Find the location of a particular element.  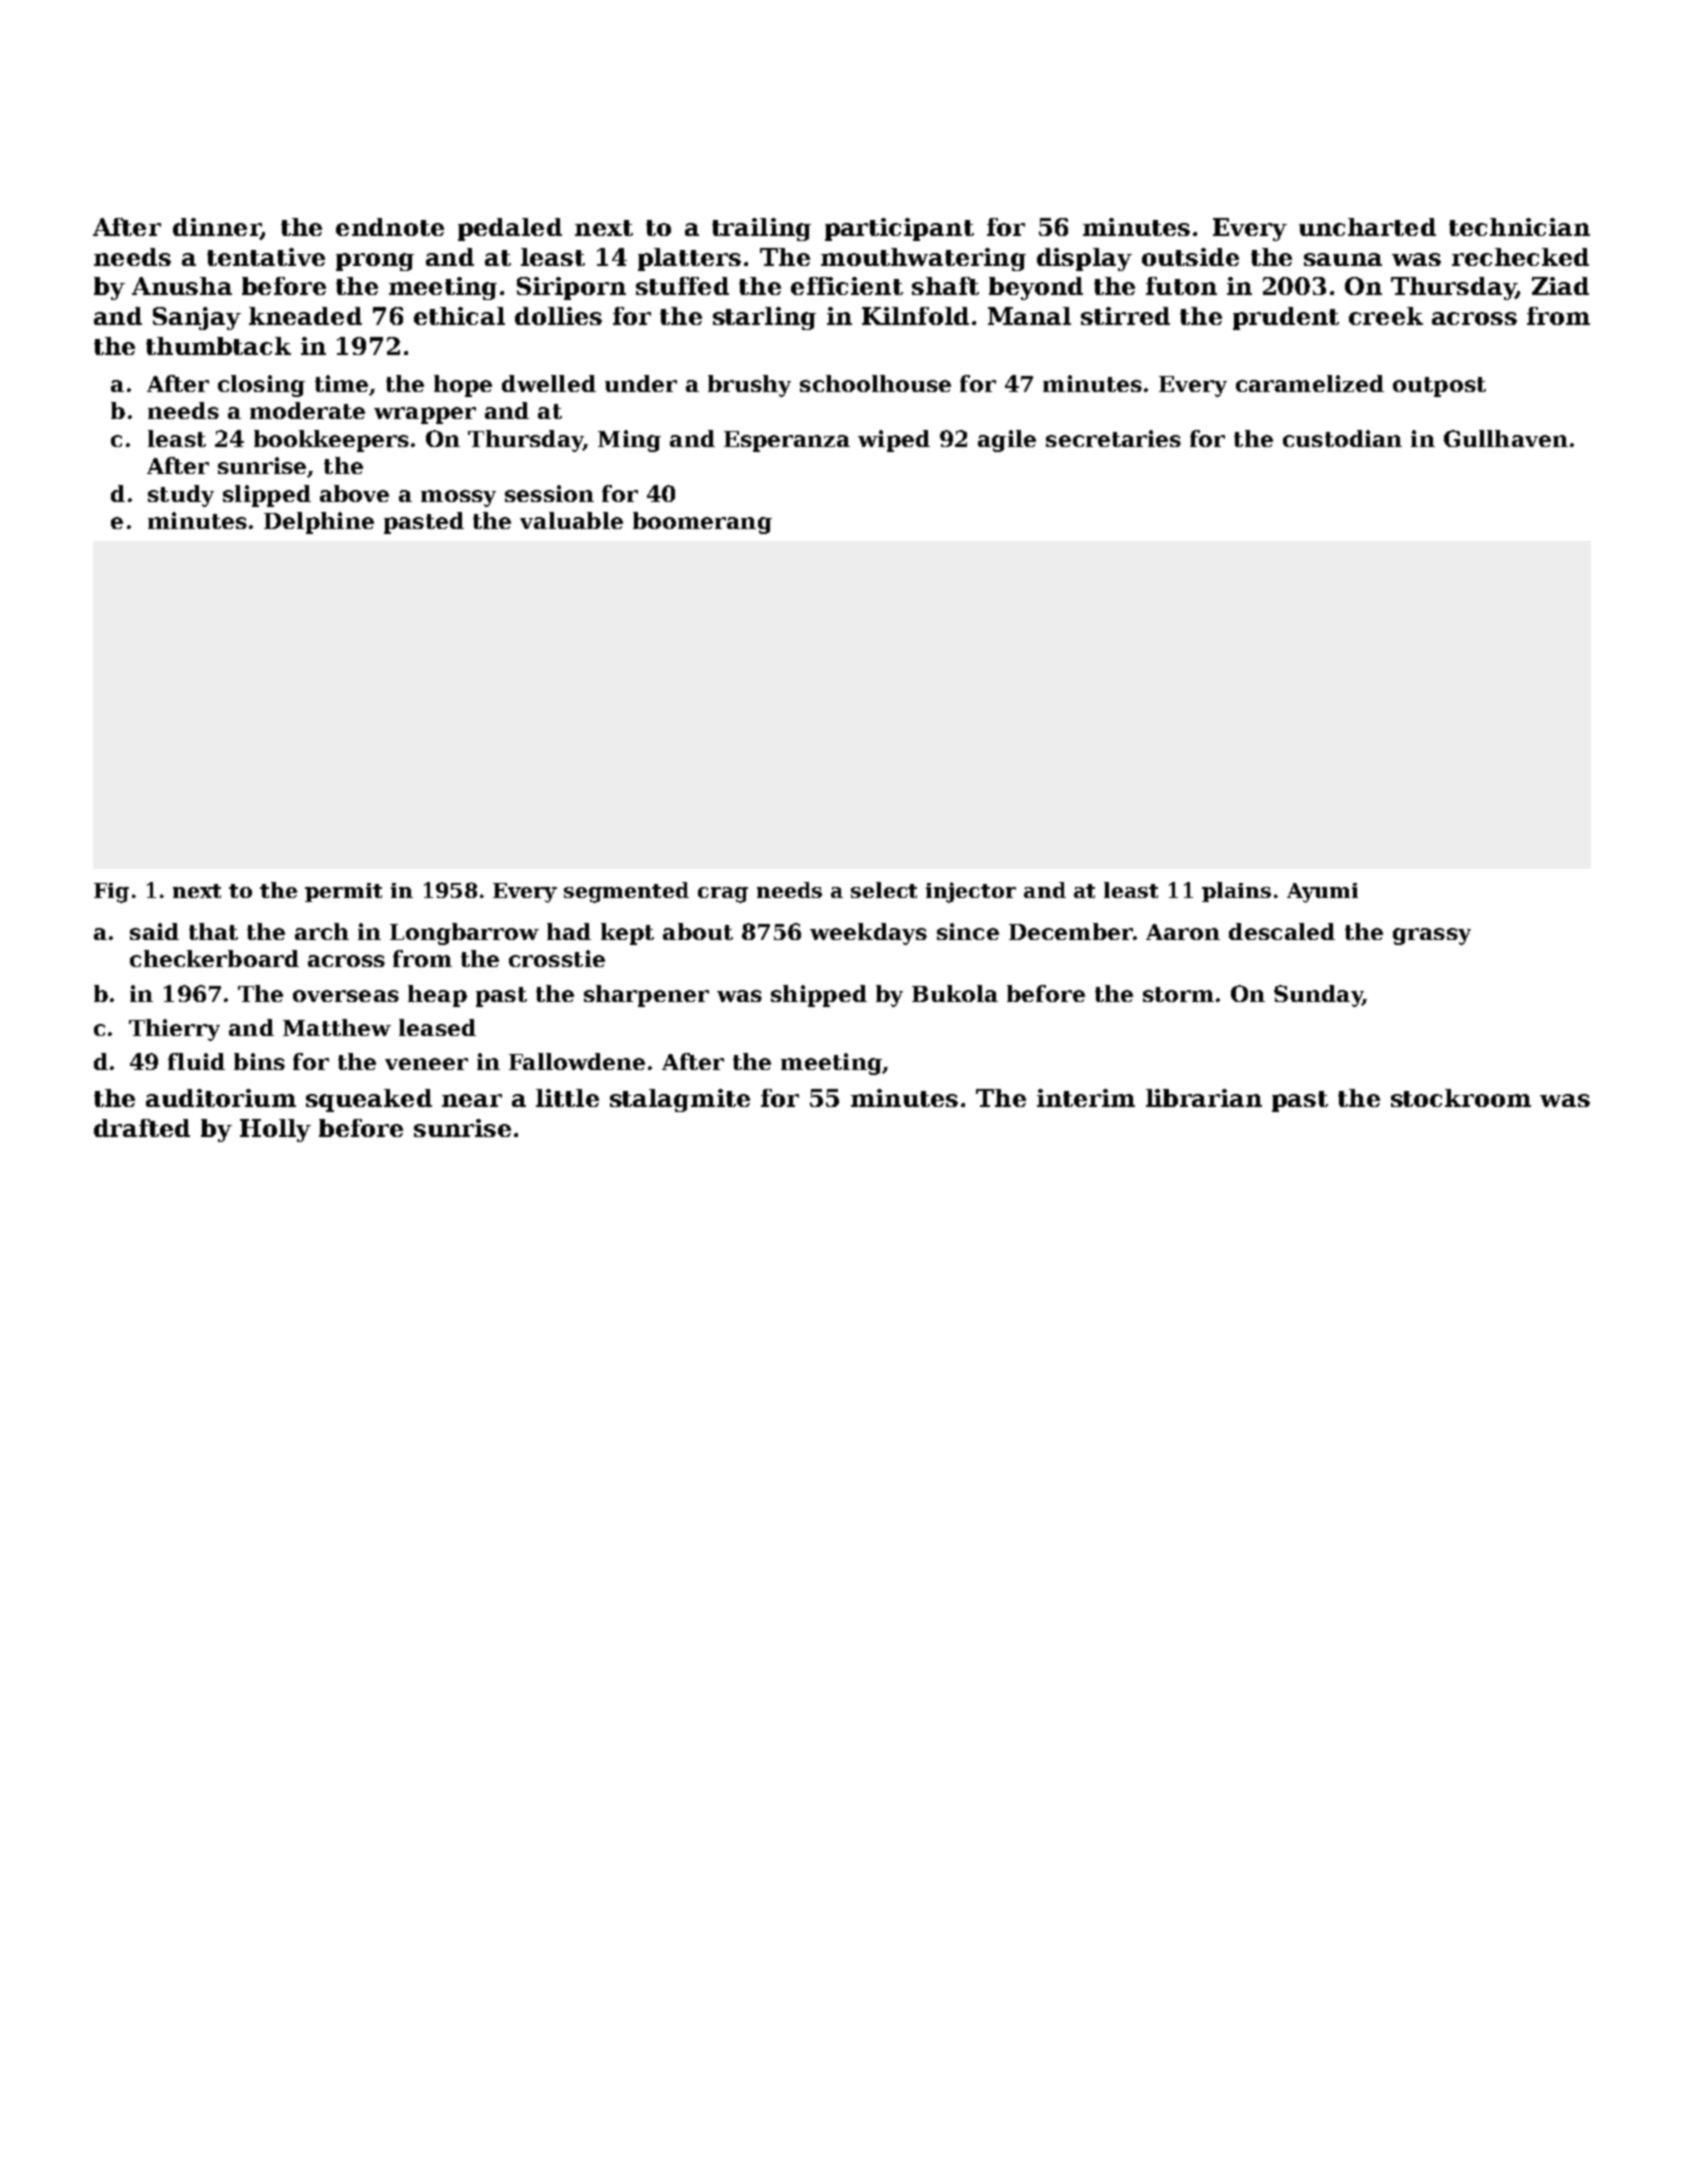

session is located at coordinates (549, 493).
